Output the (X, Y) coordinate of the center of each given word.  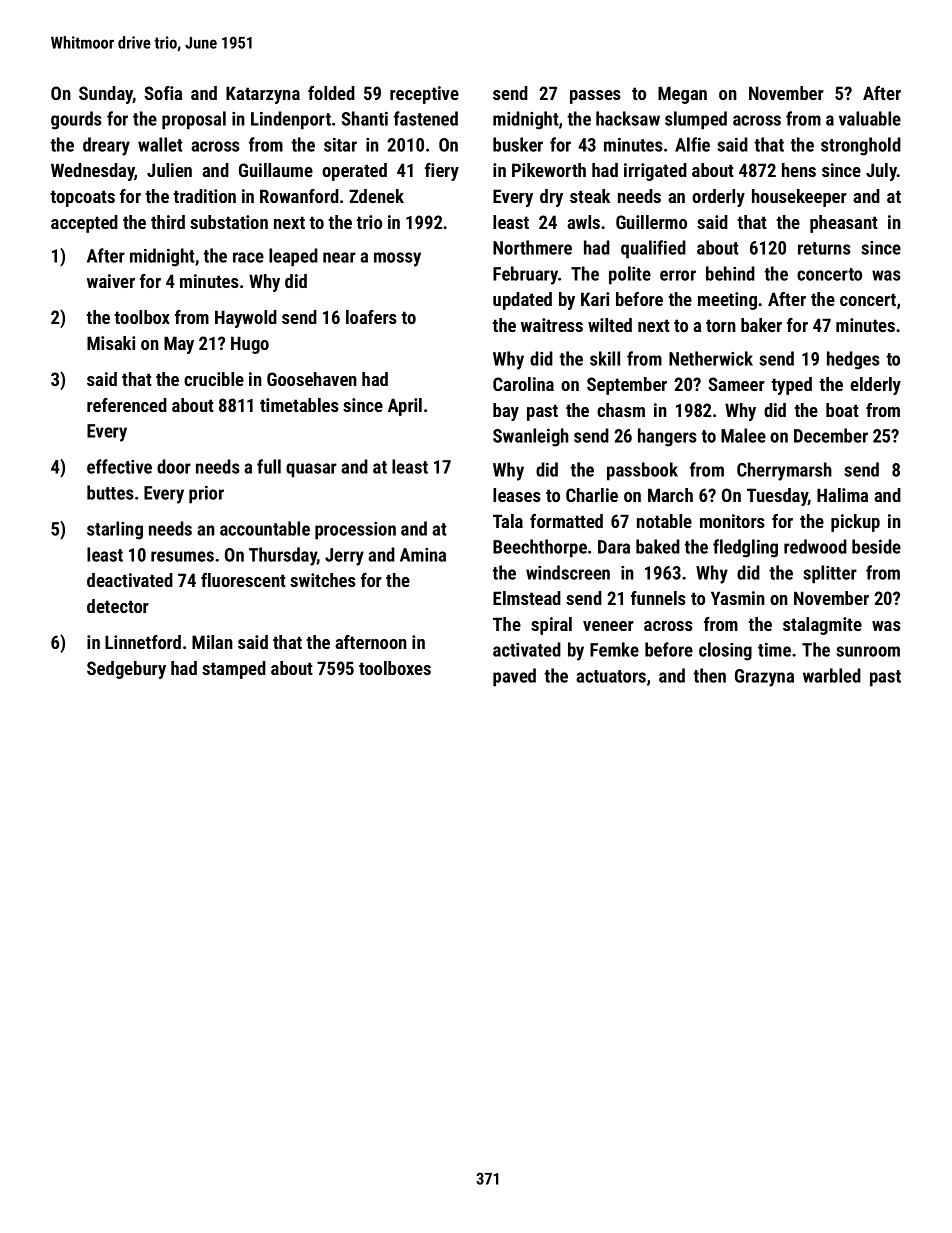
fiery (442, 172)
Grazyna (764, 678)
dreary (106, 146)
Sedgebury (126, 670)
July (881, 172)
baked (658, 546)
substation (229, 222)
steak (590, 196)
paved (514, 677)
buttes (110, 492)
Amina (423, 555)
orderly (718, 198)
